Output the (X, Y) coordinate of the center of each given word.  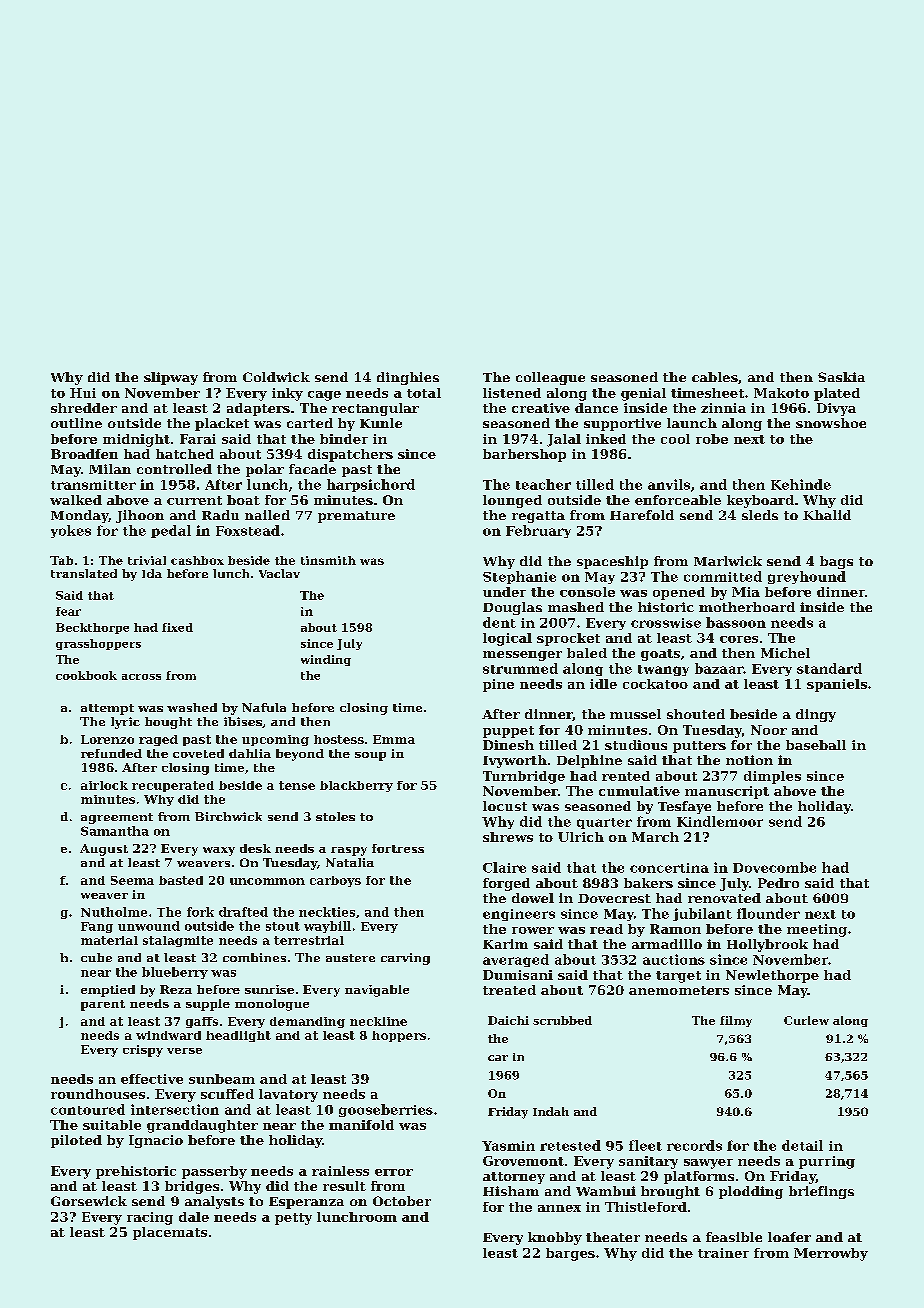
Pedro (778, 883)
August (104, 850)
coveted (198, 753)
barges (570, 1254)
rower (533, 930)
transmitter (93, 485)
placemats (170, 1233)
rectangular (375, 409)
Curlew (806, 1020)
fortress (398, 848)
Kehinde (801, 484)
